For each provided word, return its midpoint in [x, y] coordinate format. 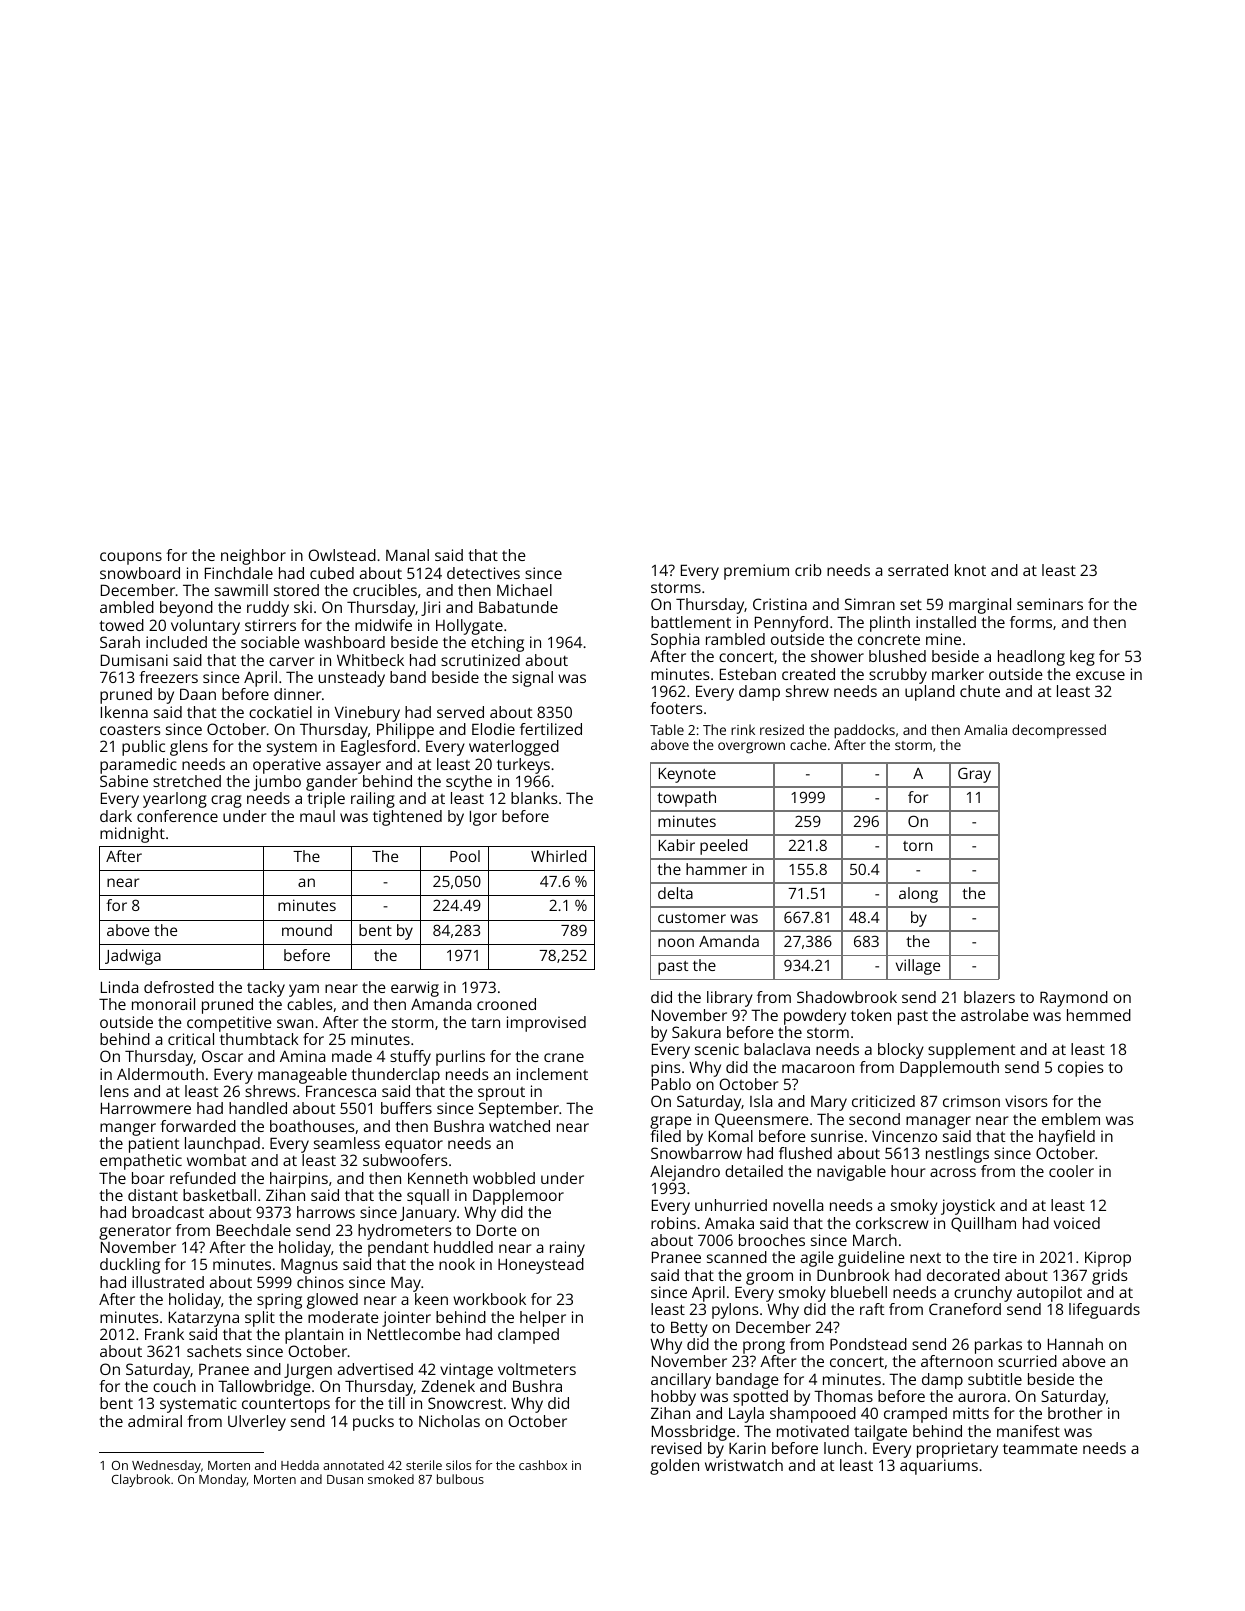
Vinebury [367, 714]
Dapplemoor [518, 1197]
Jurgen [308, 1371]
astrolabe [995, 1015]
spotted [760, 1398]
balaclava [777, 1049]
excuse [1100, 675]
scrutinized [480, 660]
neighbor [253, 557]
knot [970, 570]
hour [908, 1171]
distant [153, 1195]
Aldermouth [160, 1074]
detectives [483, 573]
